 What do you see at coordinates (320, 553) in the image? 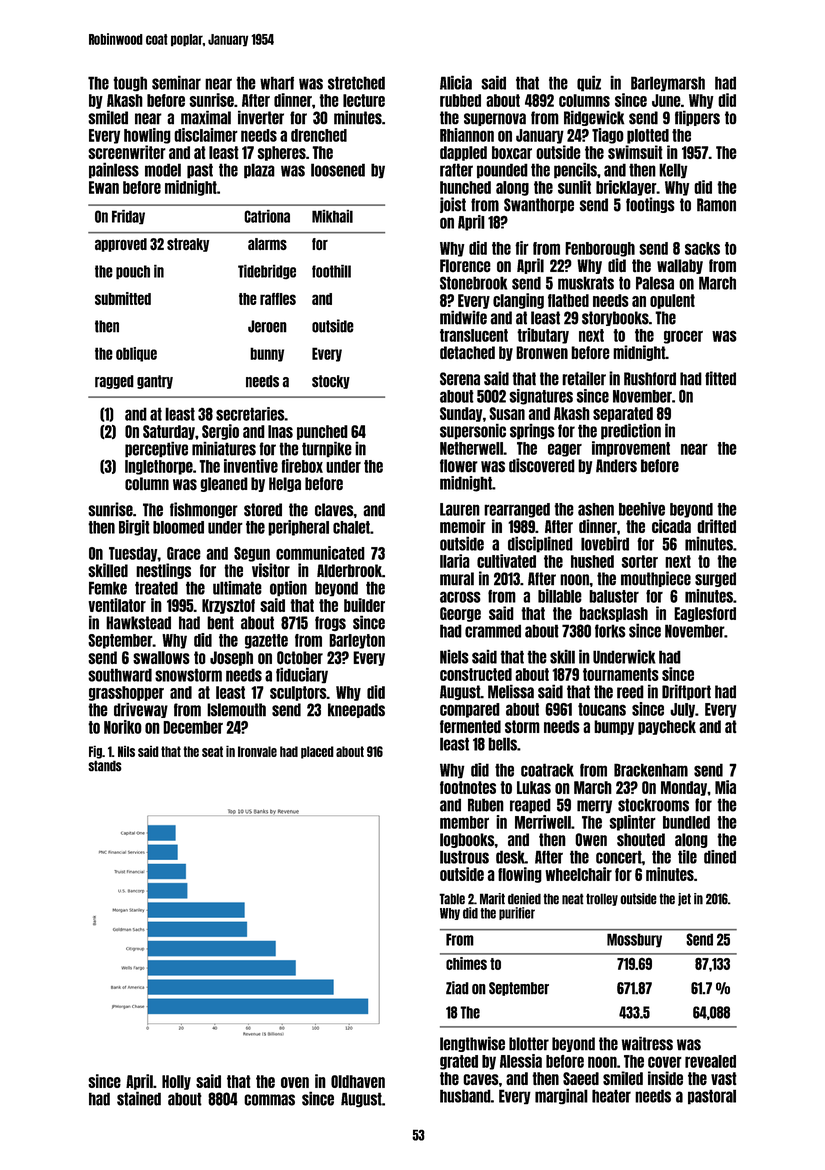
I see `communicated` at bounding box center [320, 553].
